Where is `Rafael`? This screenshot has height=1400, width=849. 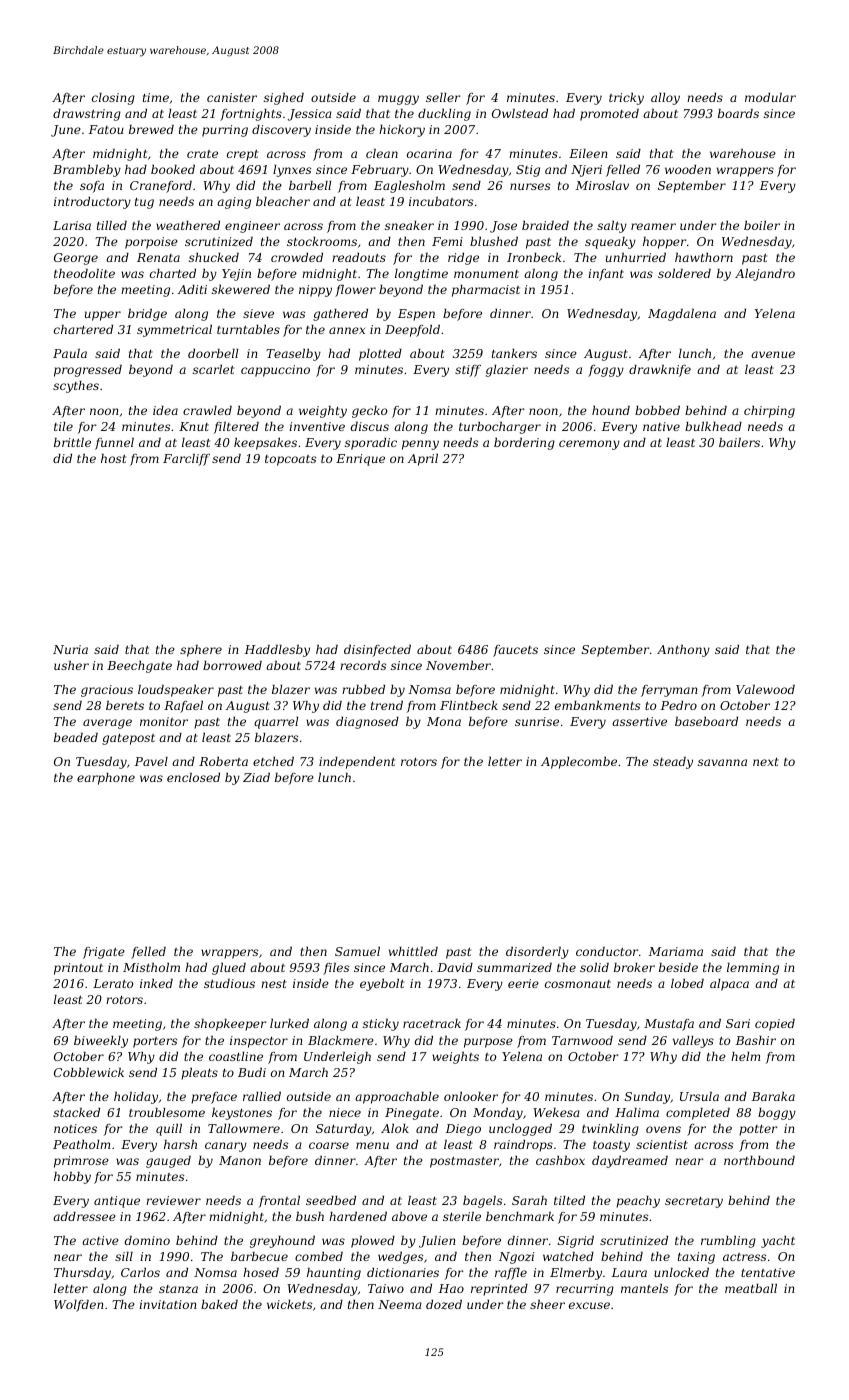 Rafael is located at coordinates (183, 707).
